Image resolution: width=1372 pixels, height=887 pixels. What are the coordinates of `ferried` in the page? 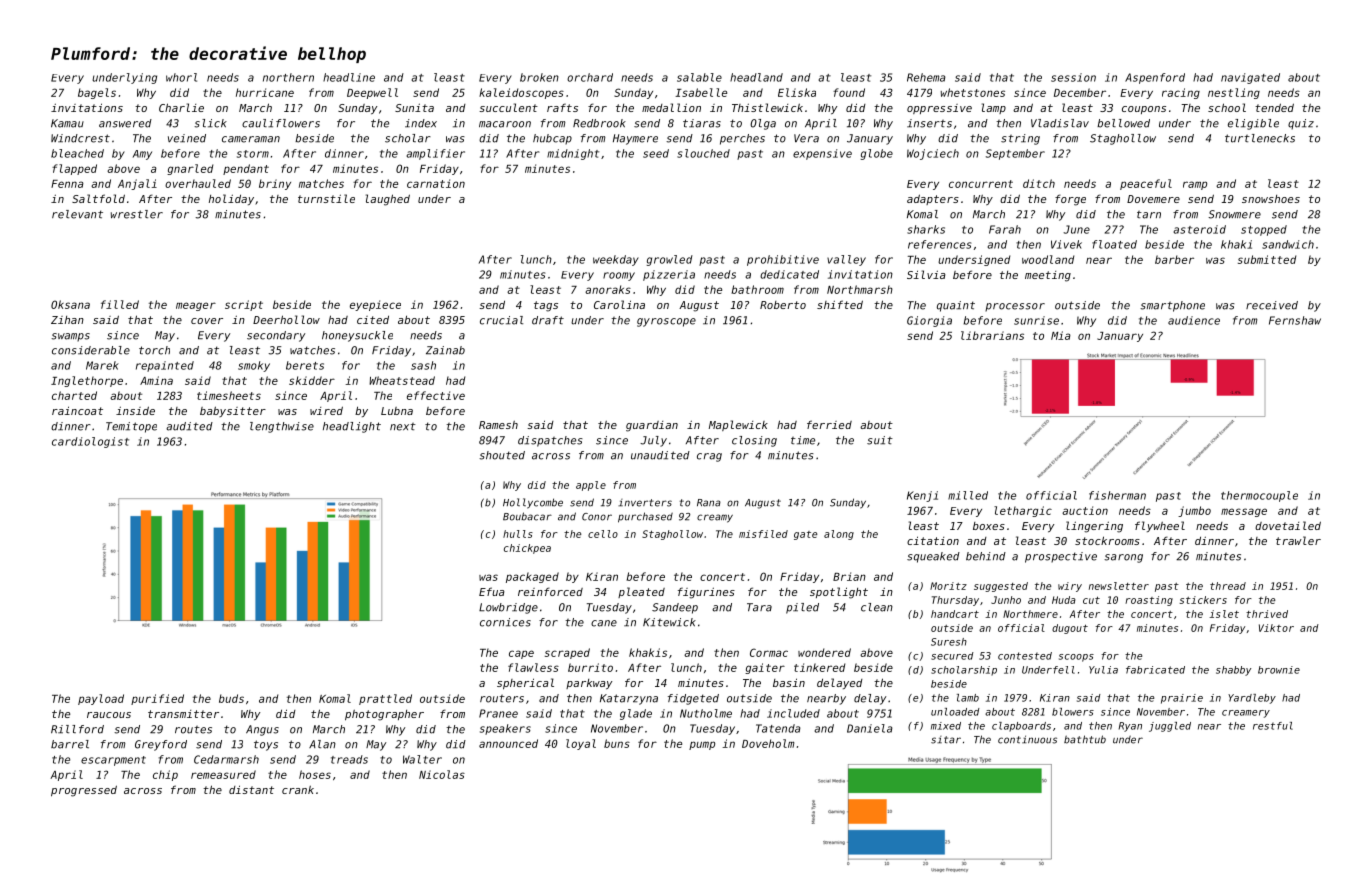 It's located at (829, 424).
